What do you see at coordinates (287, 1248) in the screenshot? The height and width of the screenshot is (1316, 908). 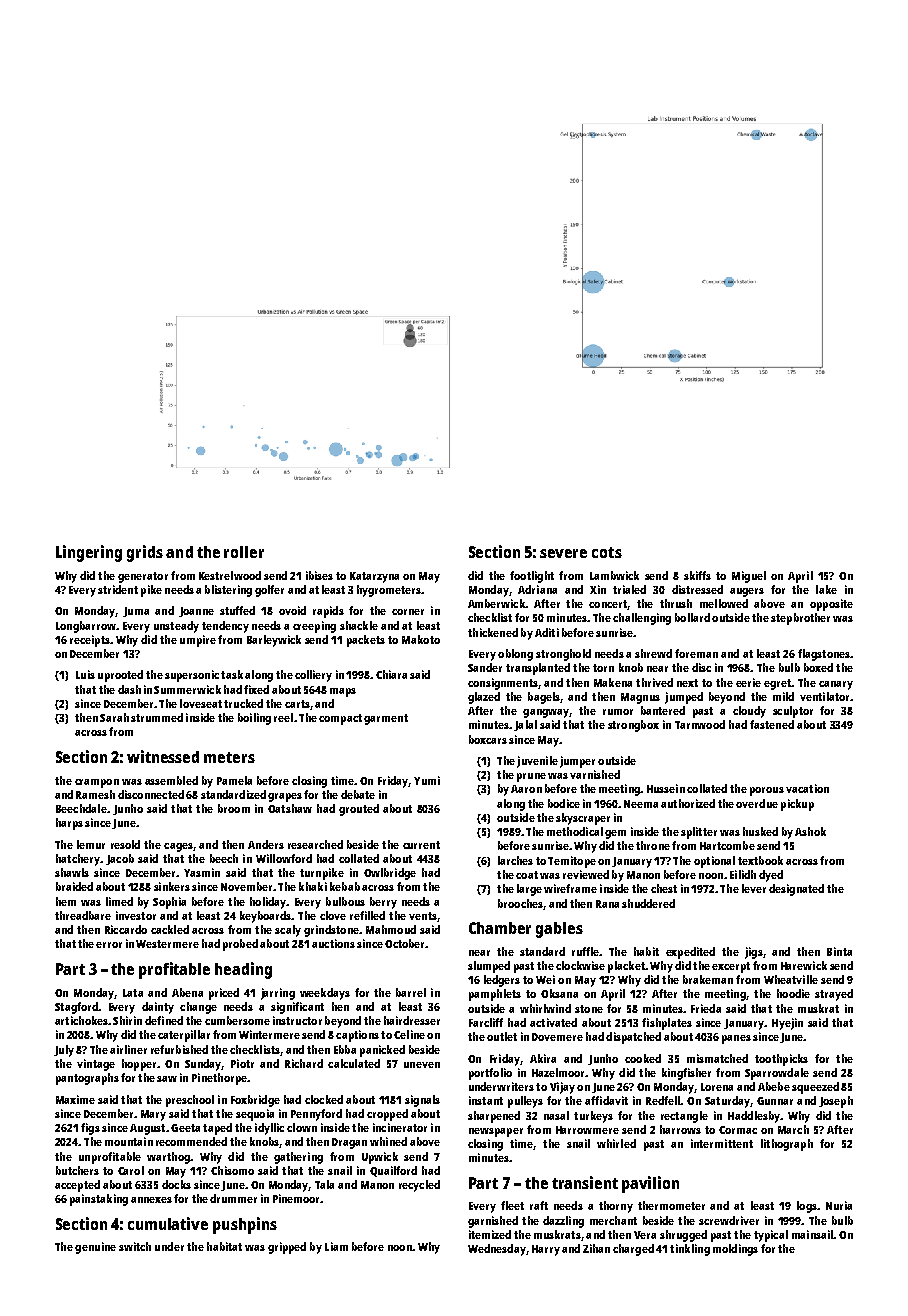 I see `gripped` at bounding box center [287, 1248].
